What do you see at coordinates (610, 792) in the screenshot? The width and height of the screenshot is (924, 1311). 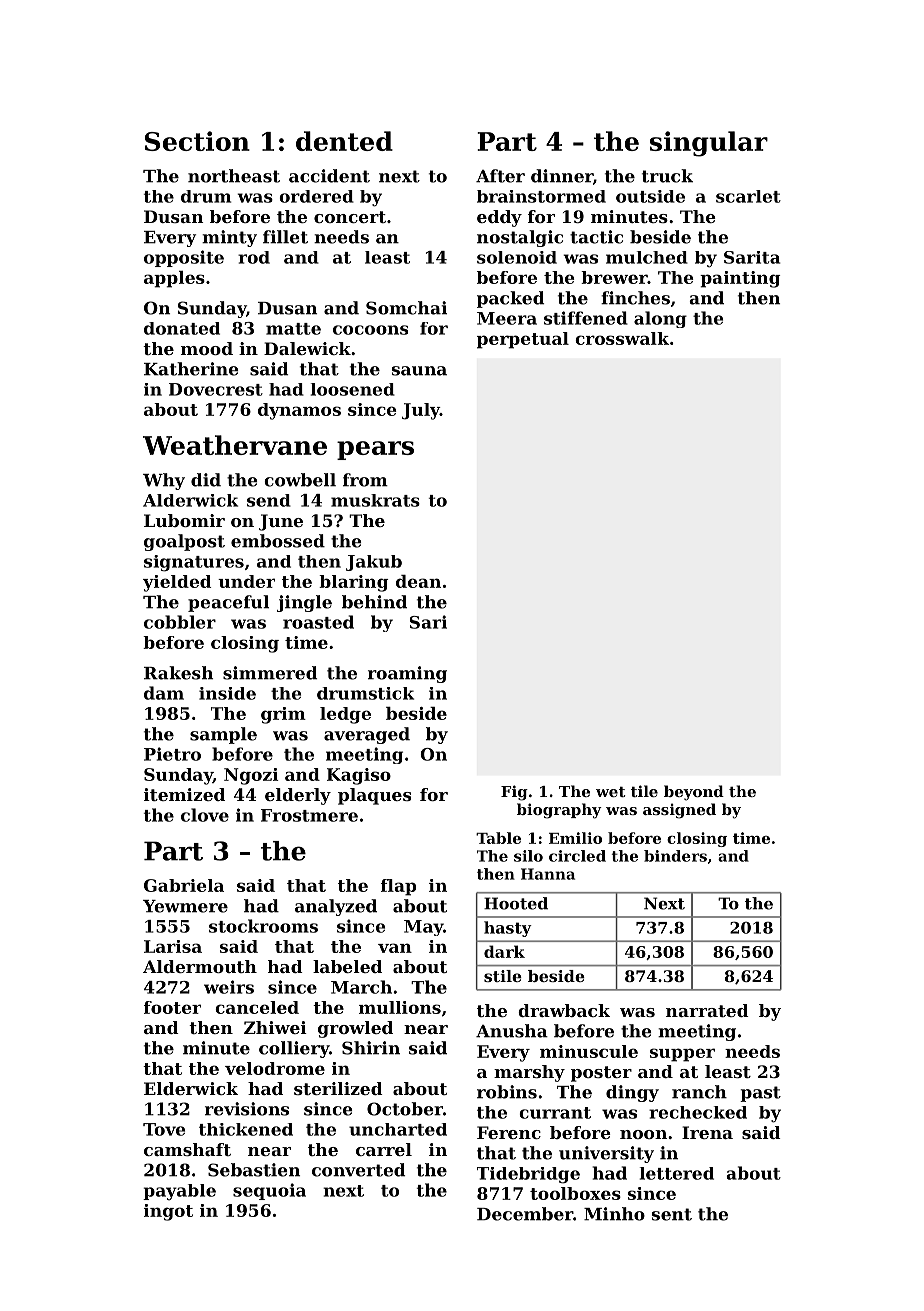 I see `wet` at bounding box center [610, 792].
